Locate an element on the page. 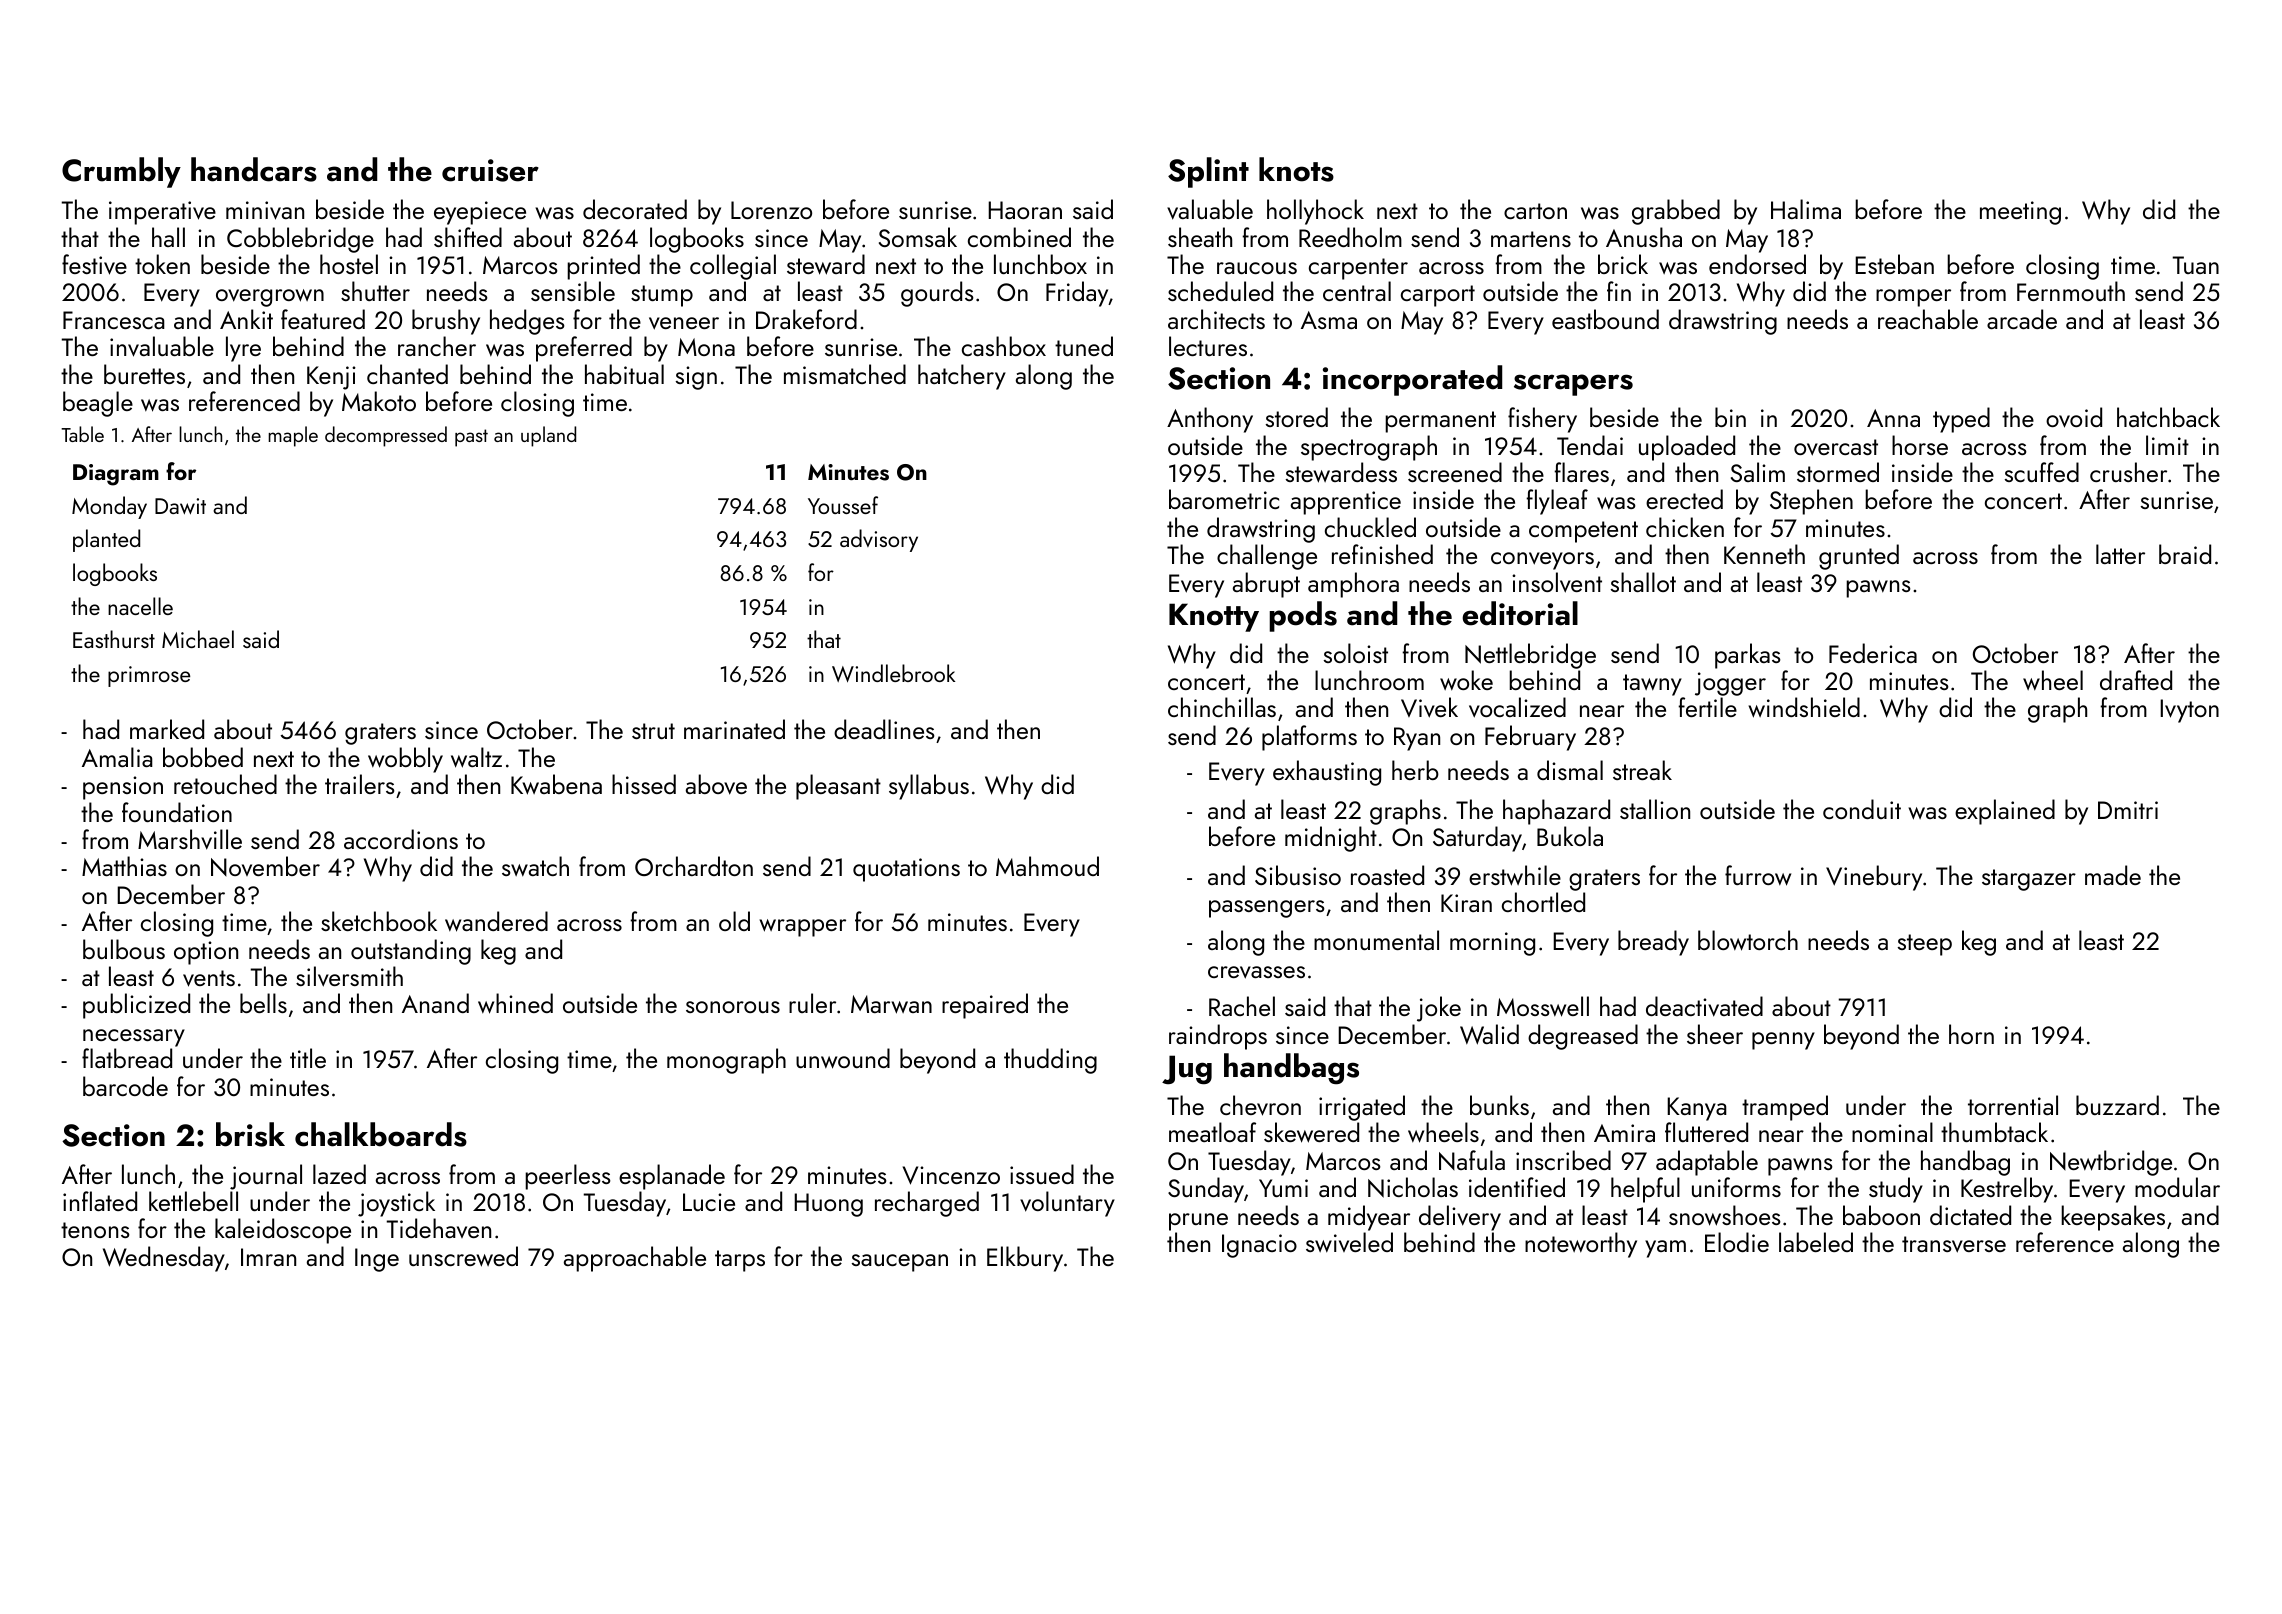  Michael is located at coordinates (198, 639).
